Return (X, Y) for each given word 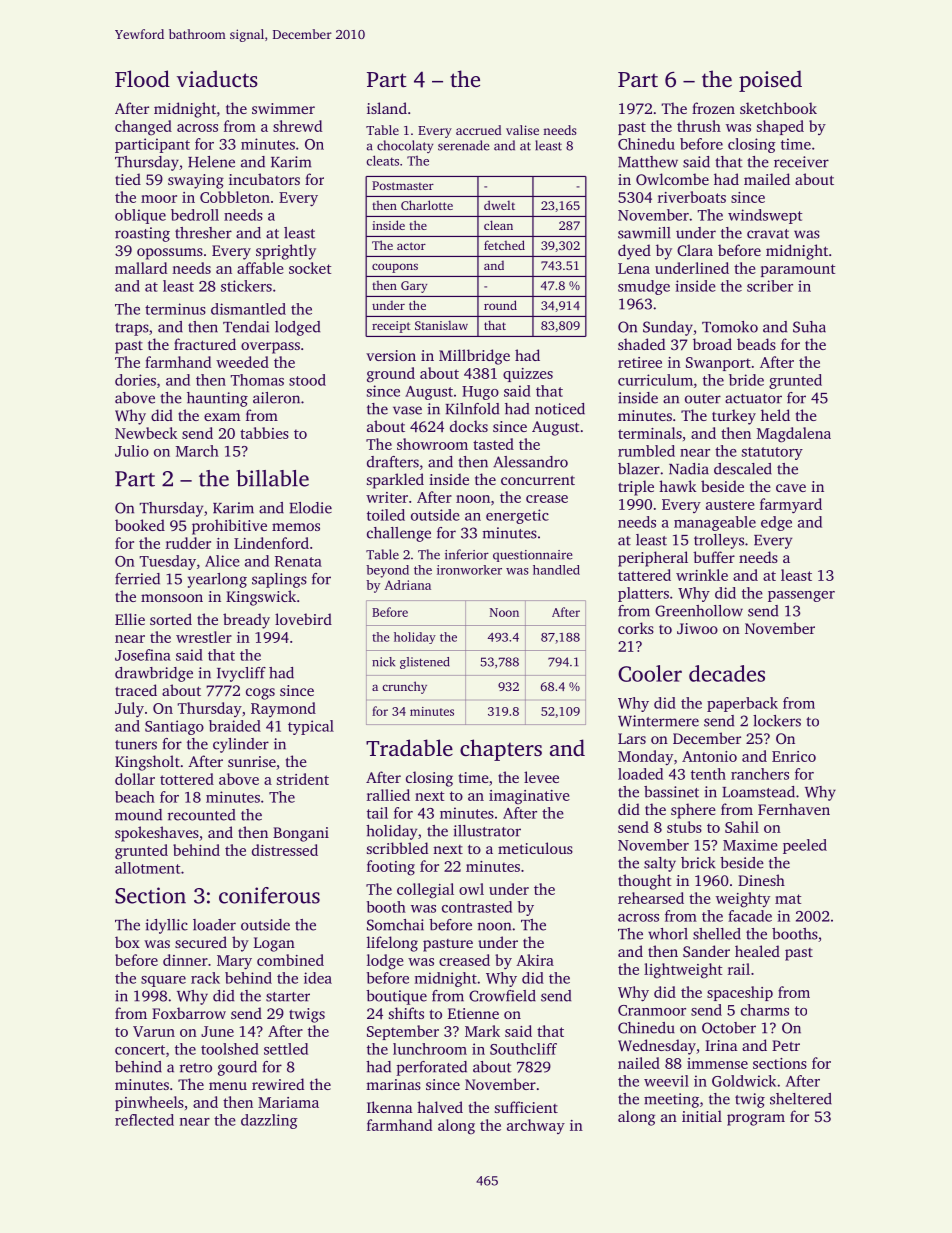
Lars (632, 738)
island (387, 108)
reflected (144, 1120)
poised (770, 81)
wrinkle (702, 575)
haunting (217, 399)
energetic (517, 516)
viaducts (217, 78)
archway (536, 1126)
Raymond (283, 709)
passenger (801, 596)
